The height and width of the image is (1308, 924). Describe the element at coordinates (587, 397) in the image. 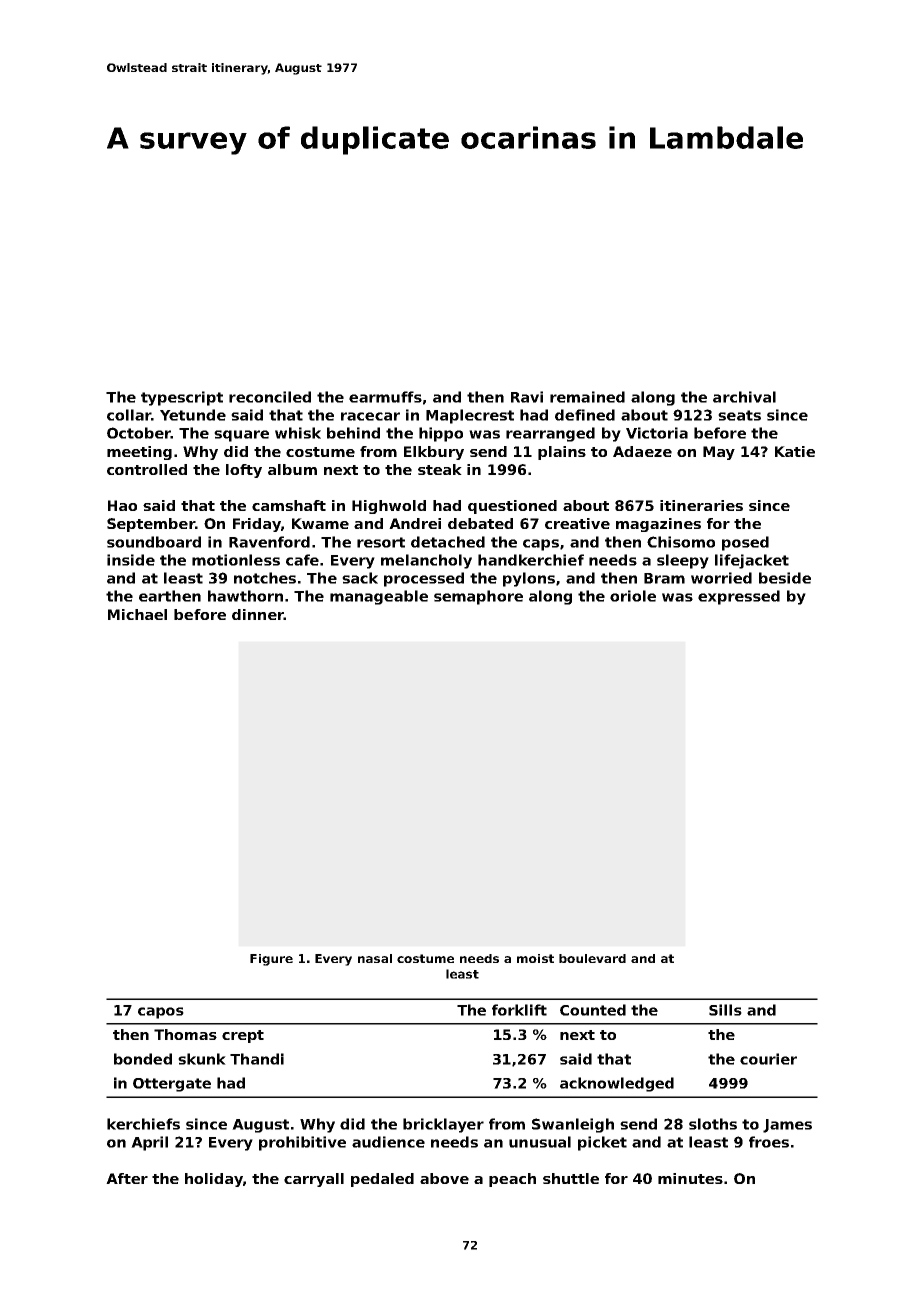

I see `remained` at that location.
